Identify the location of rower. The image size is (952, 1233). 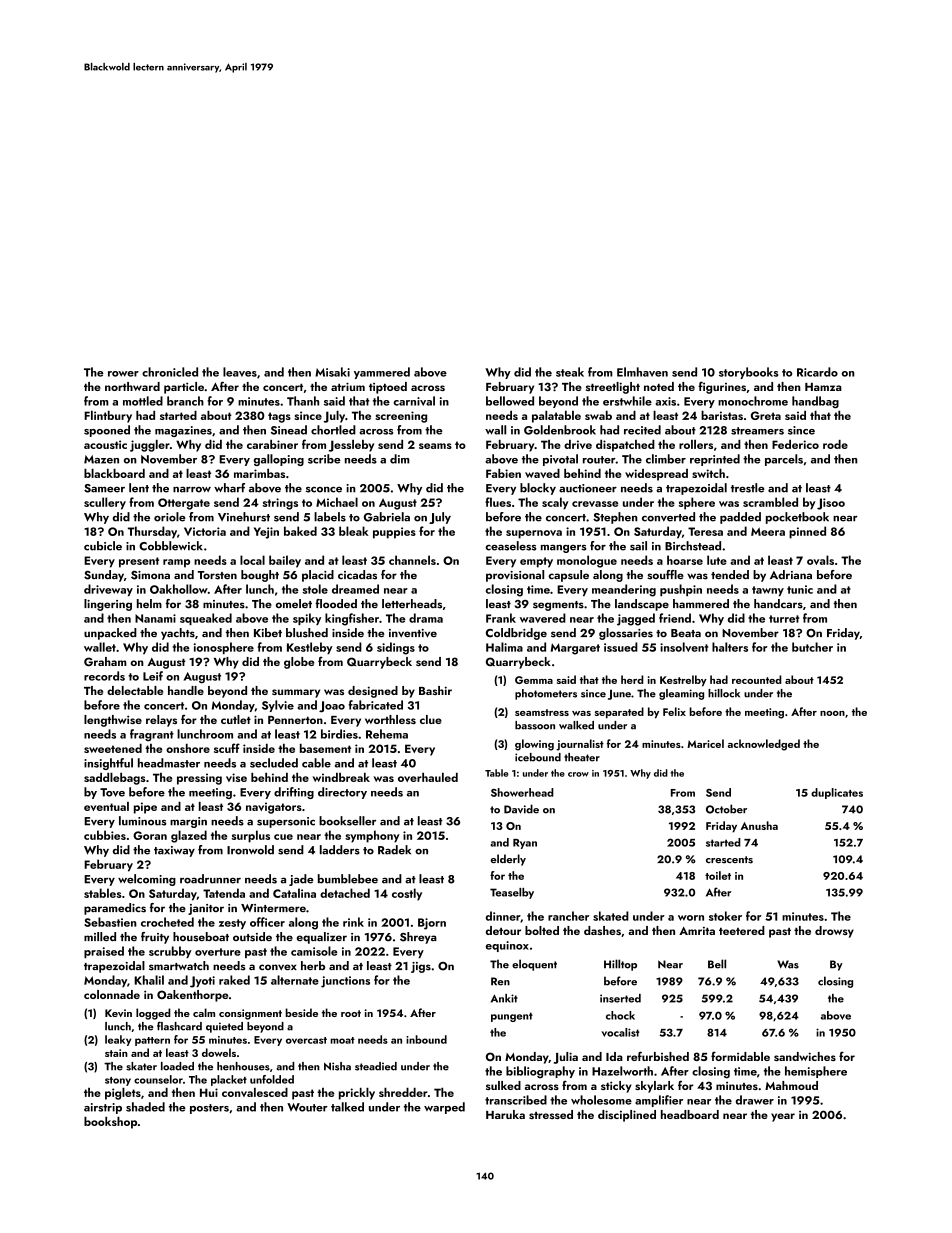
(123, 374).
